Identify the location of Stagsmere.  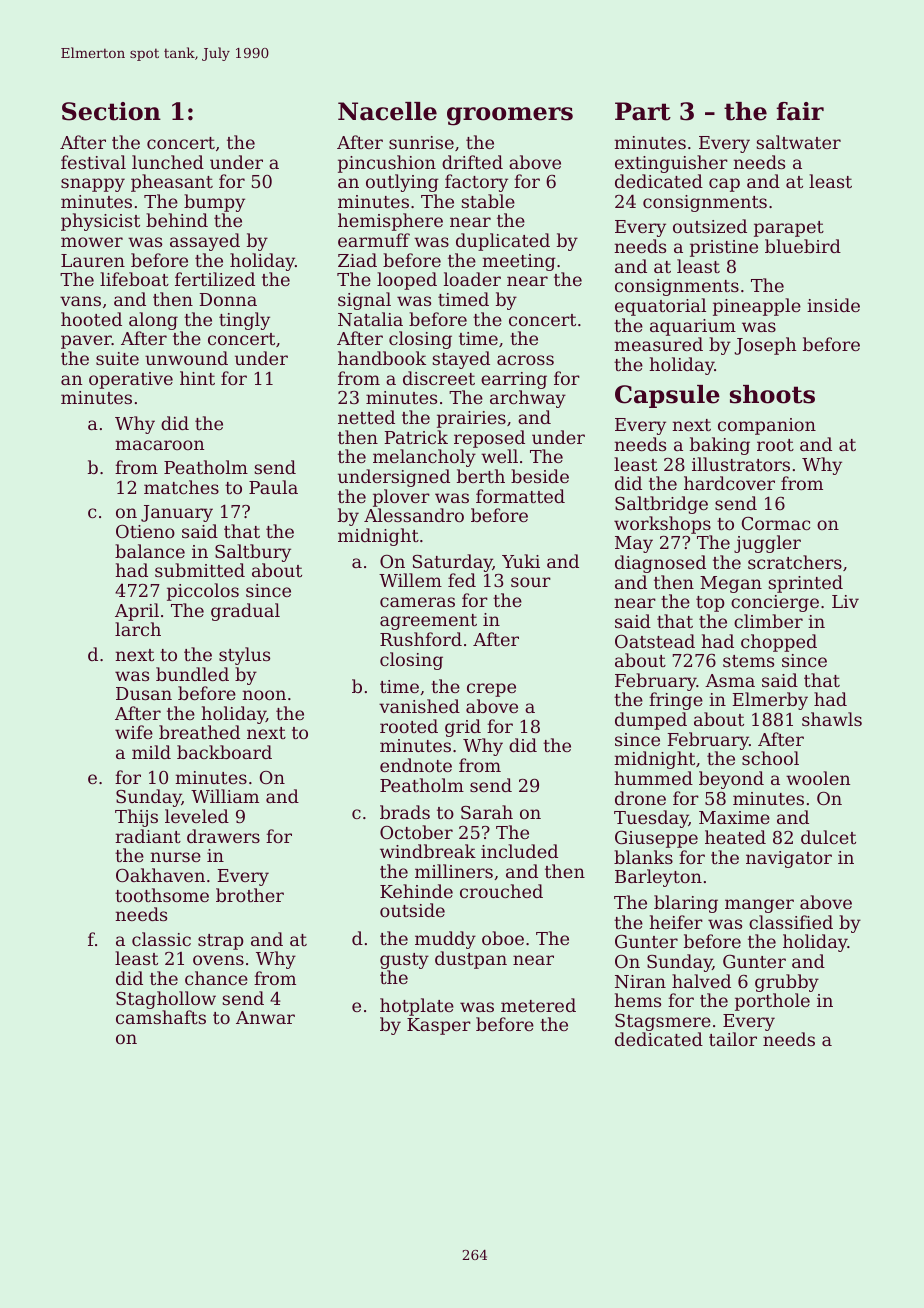
(663, 1022).
